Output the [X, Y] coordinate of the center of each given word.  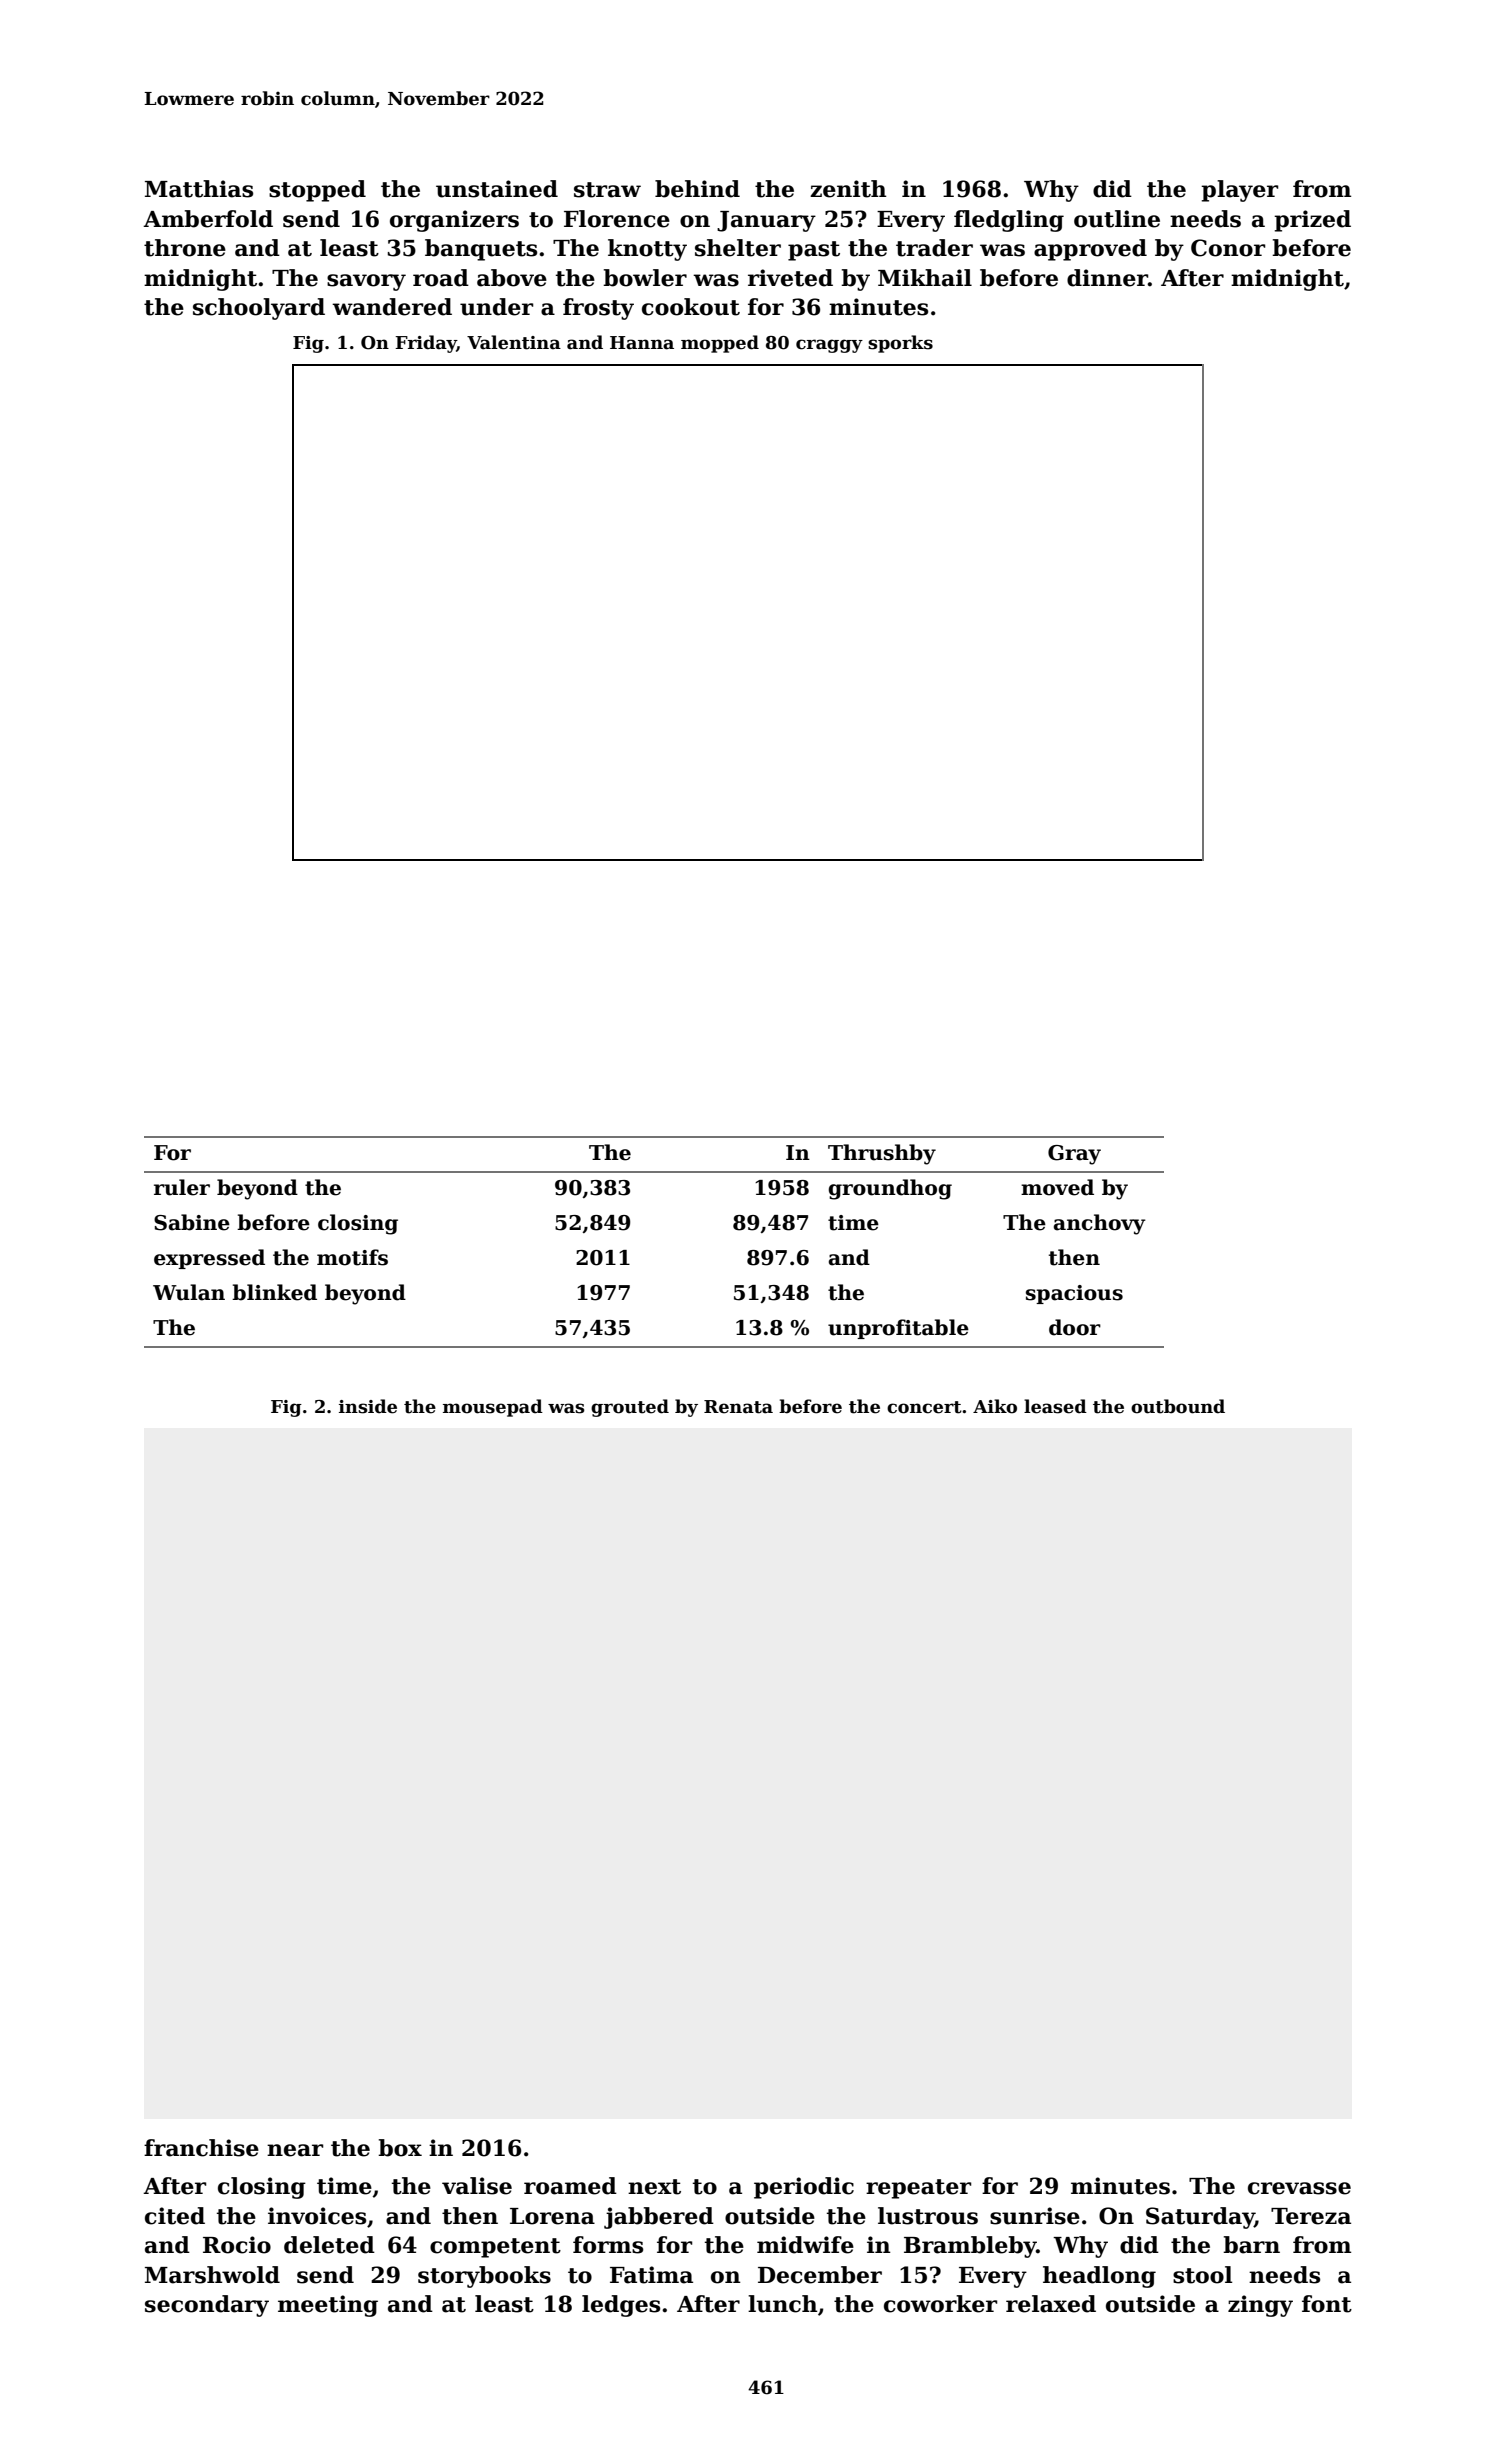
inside [368, 1406]
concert [924, 1407]
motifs [352, 1257]
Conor [1228, 248]
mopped [720, 344]
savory [366, 282]
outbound [1178, 1406]
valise [477, 2186]
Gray [1074, 1155]
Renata [738, 1407]
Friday [426, 344]
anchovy [1100, 1224]
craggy [829, 346]
